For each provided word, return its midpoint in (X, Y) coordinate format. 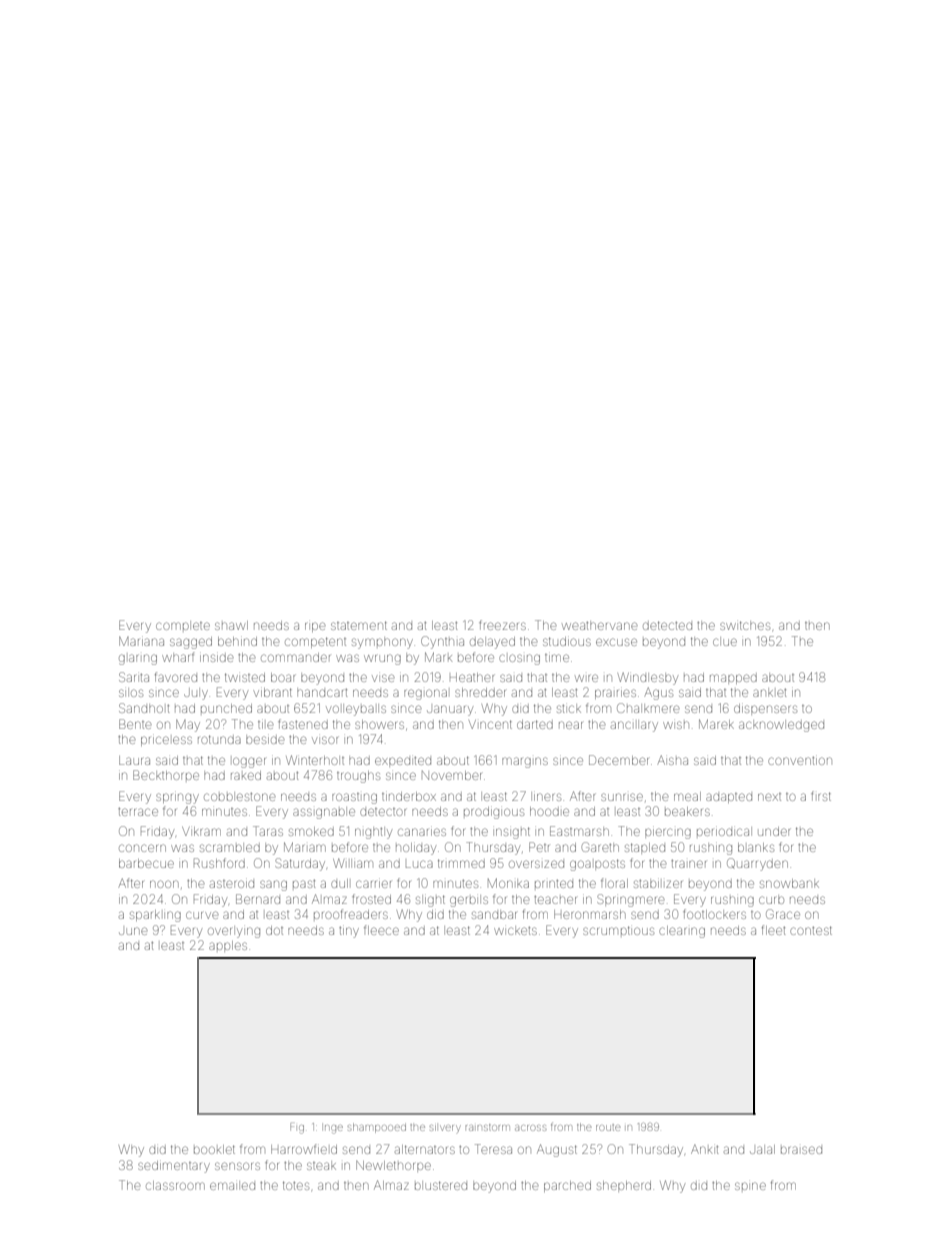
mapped (733, 679)
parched (567, 1186)
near (571, 725)
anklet (769, 693)
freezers (502, 625)
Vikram (201, 831)
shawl (231, 625)
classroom (175, 1185)
